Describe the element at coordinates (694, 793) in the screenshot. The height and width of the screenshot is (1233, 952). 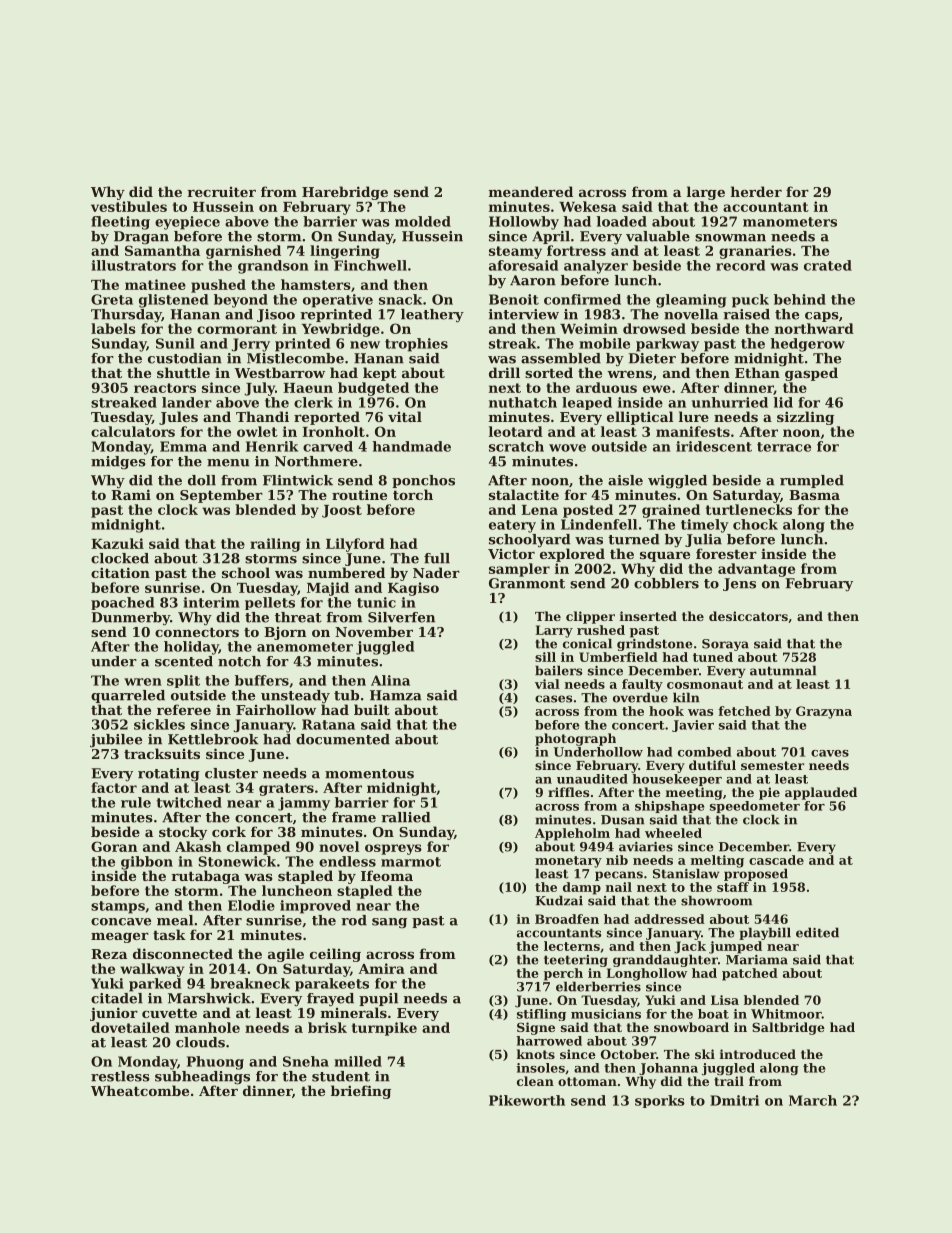
I see `meeting` at that location.
